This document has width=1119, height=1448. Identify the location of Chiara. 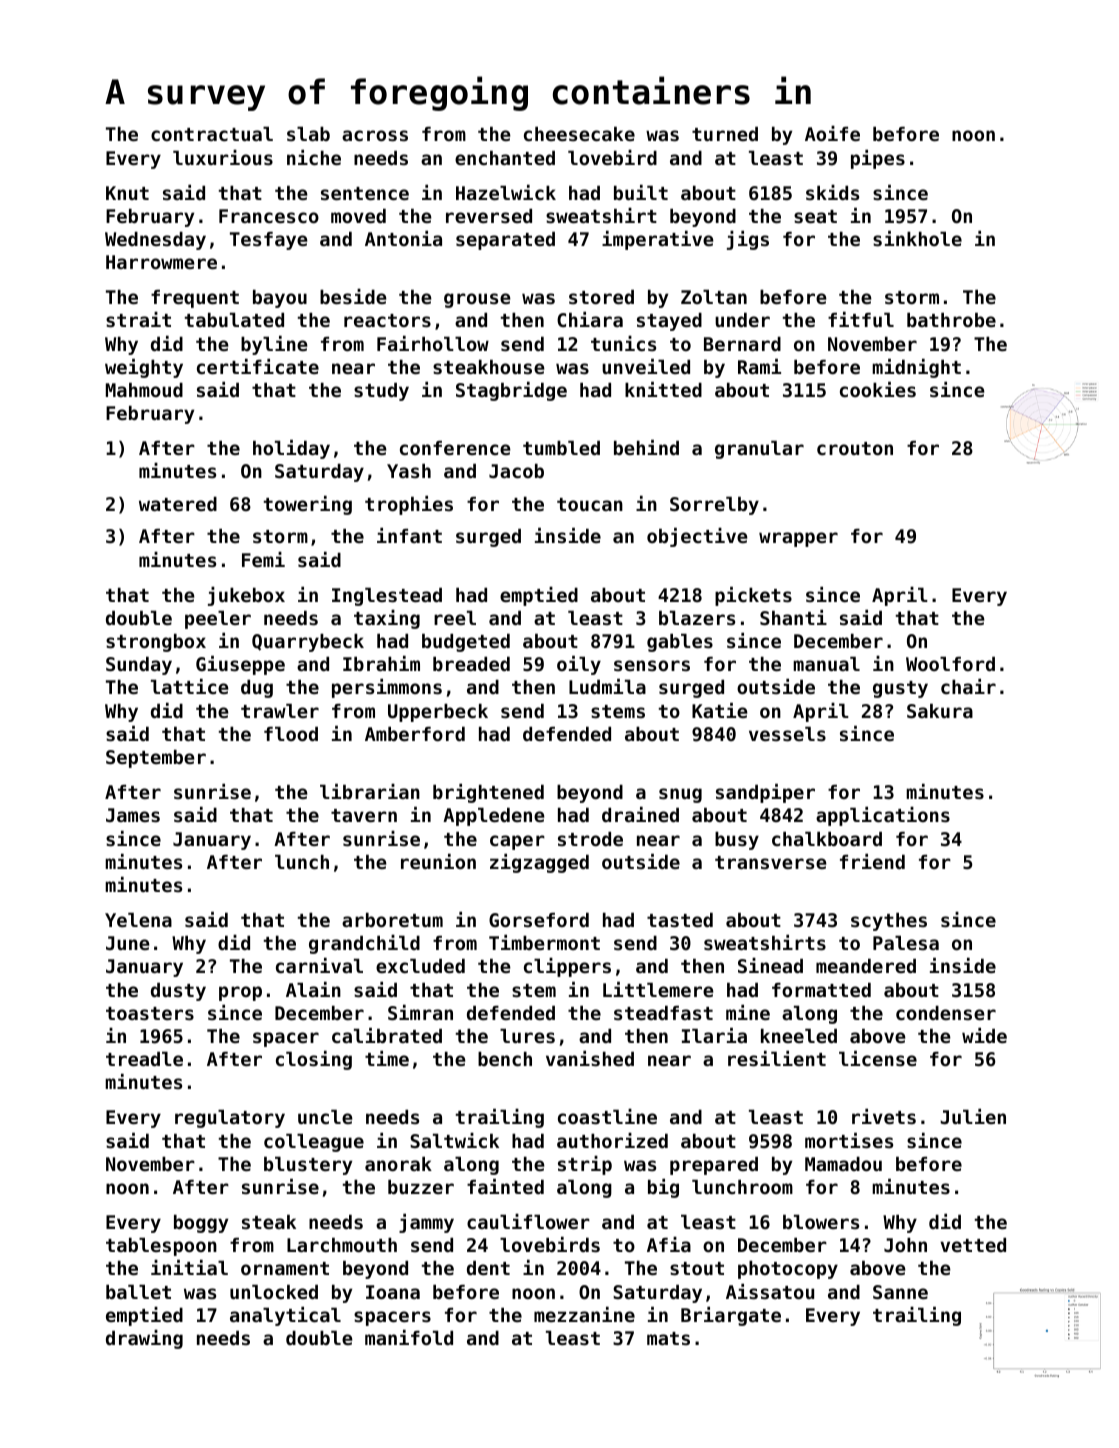
(590, 319).
